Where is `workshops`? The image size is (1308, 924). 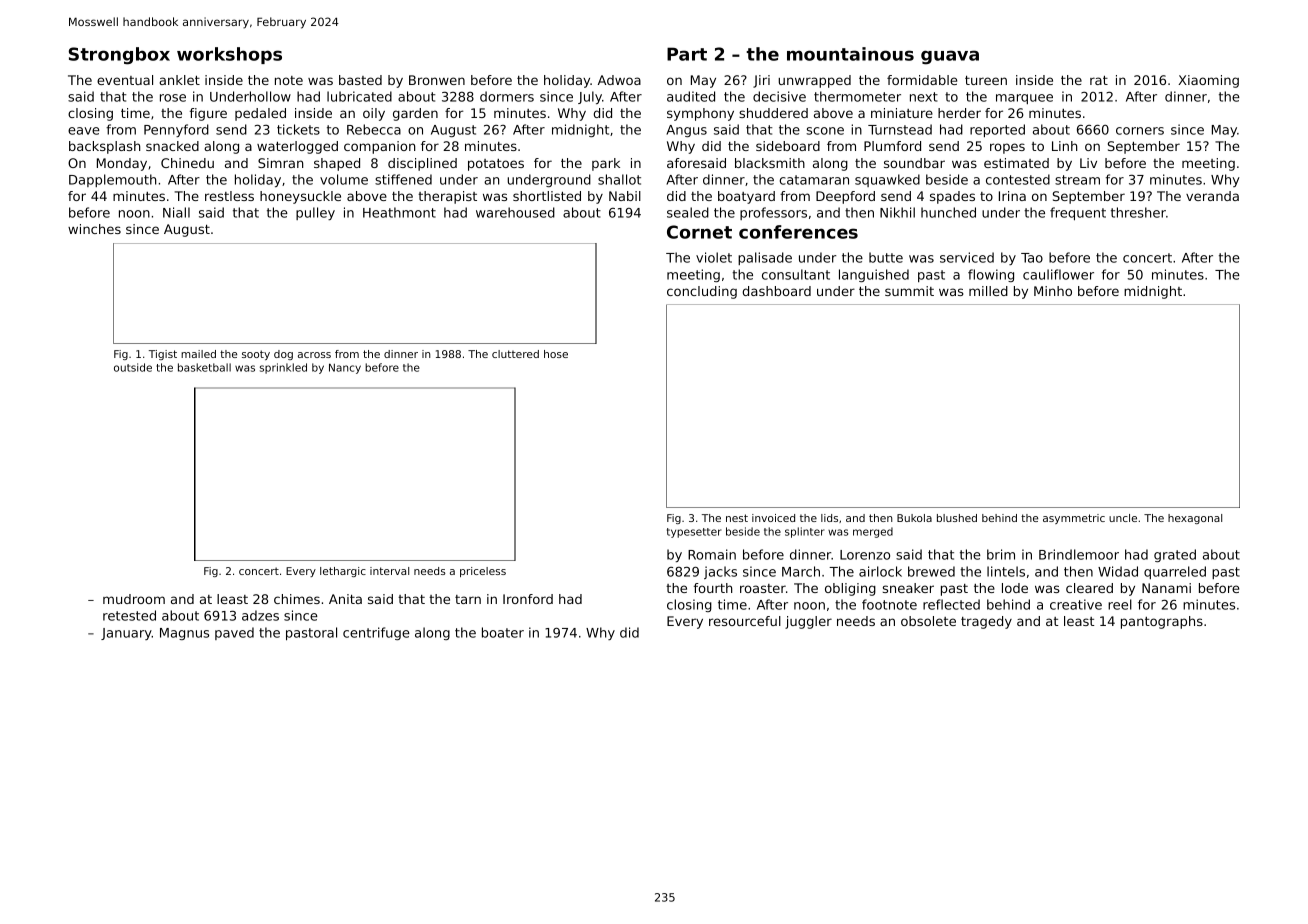
workshops is located at coordinates (229, 55).
